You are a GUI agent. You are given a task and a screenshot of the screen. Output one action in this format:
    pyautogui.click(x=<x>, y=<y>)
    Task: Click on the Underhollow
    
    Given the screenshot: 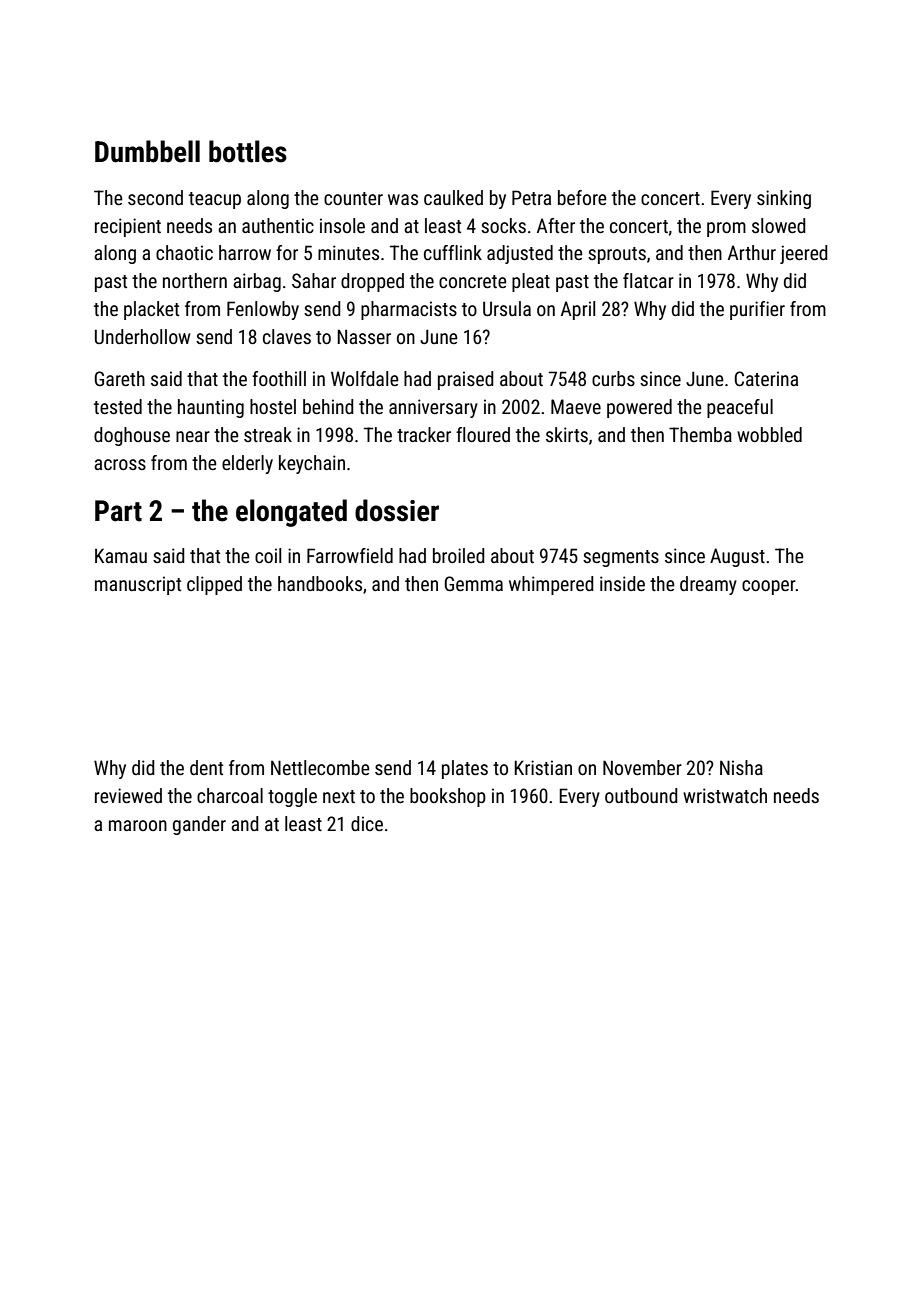 What is the action you would take?
    pyautogui.click(x=142, y=336)
